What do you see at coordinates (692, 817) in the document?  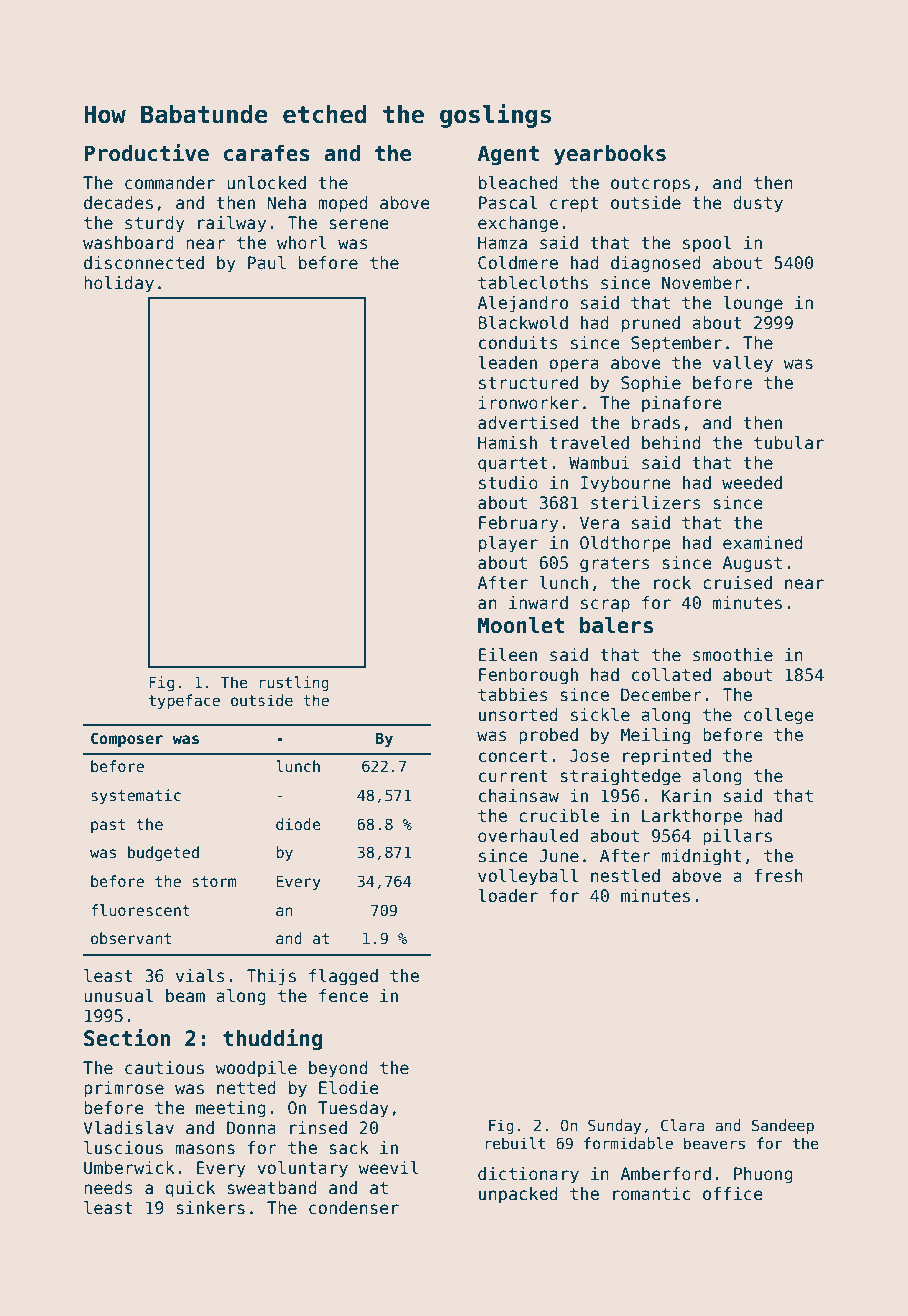 I see `Larkthorpe` at bounding box center [692, 817].
